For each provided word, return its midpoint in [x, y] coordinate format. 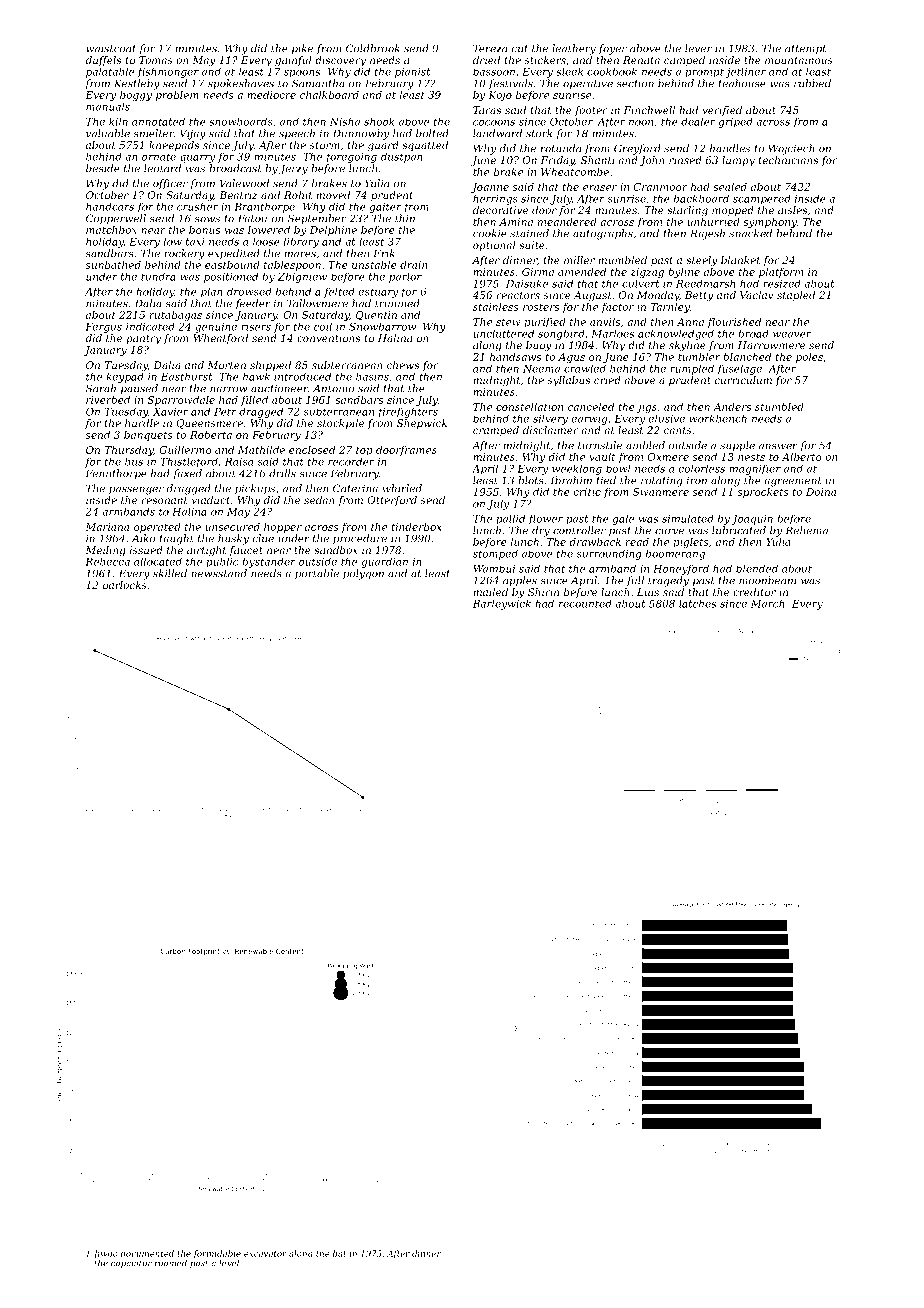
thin [405, 218]
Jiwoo [105, 1254]
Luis [648, 592]
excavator [265, 1254]
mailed [490, 592]
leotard [162, 168]
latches [697, 604]
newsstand [219, 573]
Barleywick [502, 605]
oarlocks [125, 585]
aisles [792, 210]
